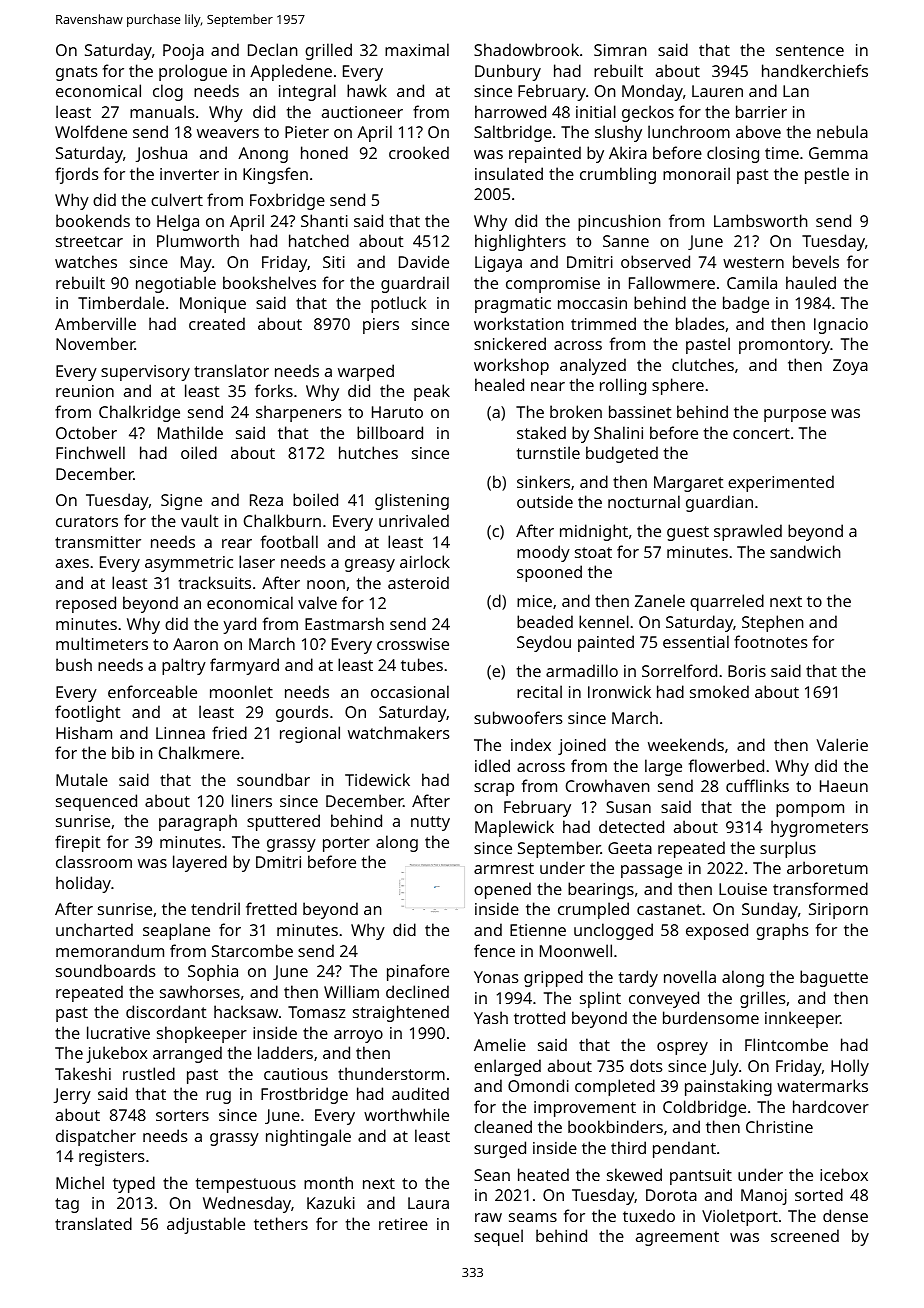  I want to click on adjustable, so click(206, 1225).
